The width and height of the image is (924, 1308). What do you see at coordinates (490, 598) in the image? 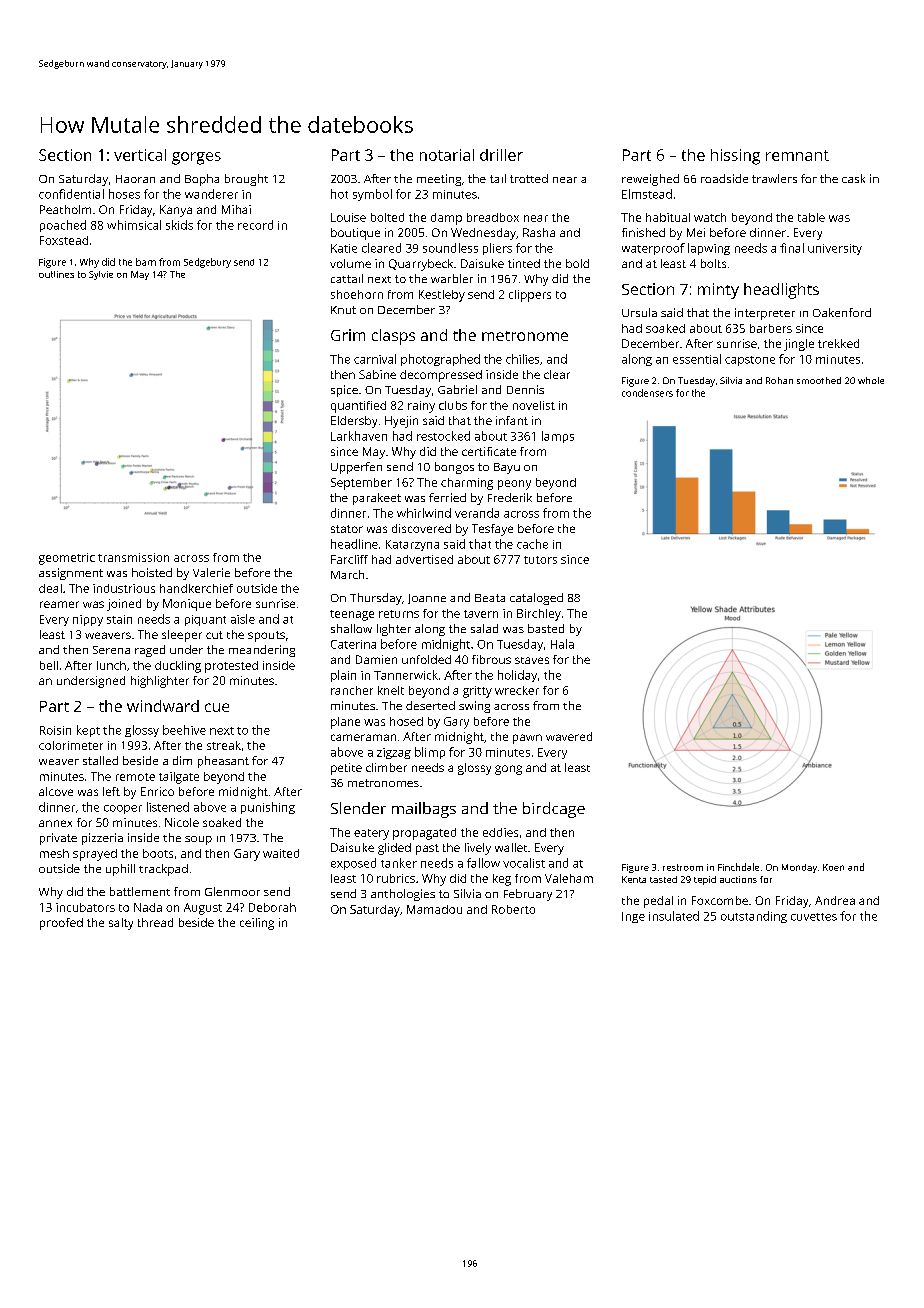
I see `Beata` at bounding box center [490, 598].
